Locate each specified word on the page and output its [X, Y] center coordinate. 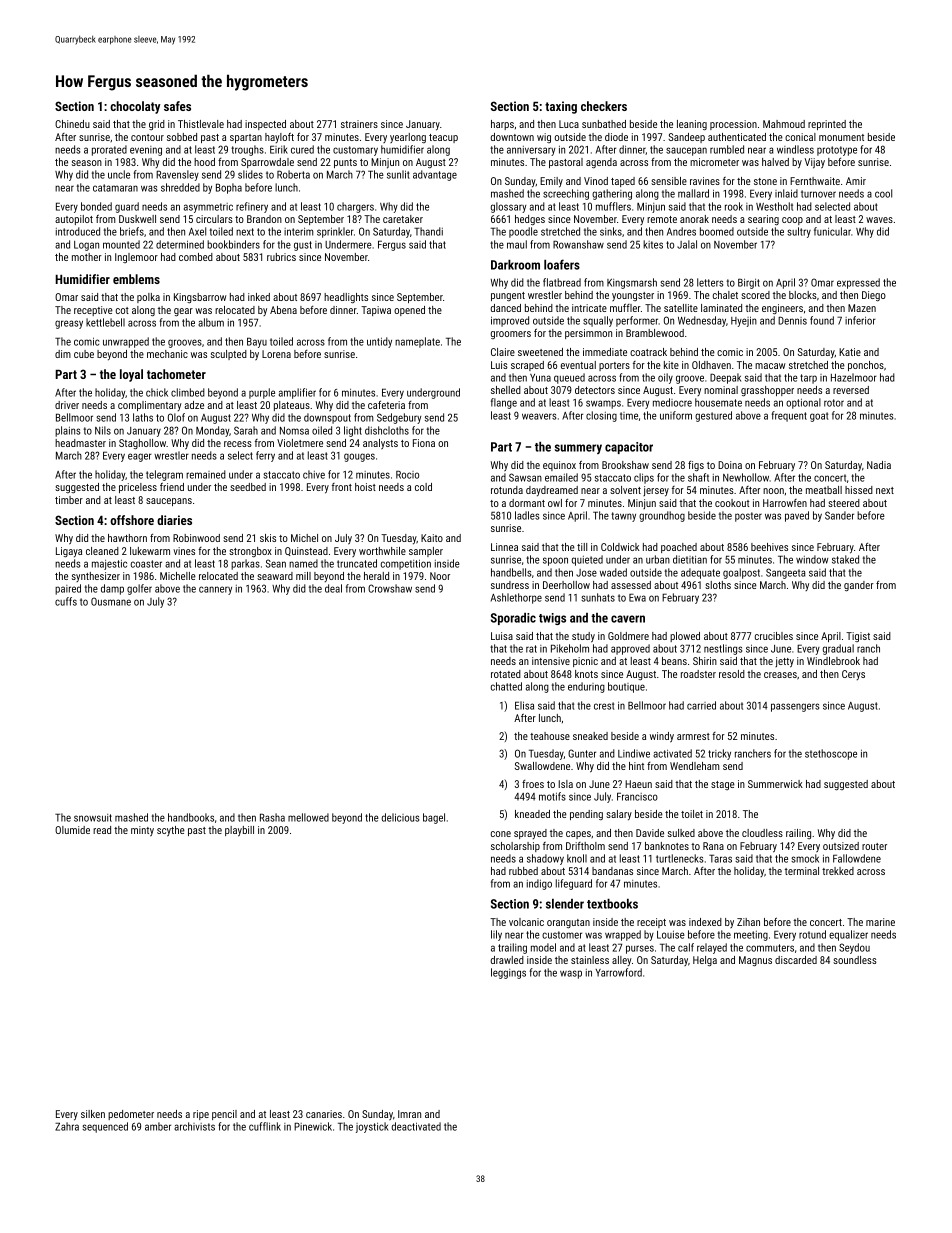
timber [69, 500]
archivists [194, 1126]
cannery [215, 590]
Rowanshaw [578, 244]
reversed [851, 390]
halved [775, 162]
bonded [96, 206]
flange [504, 403]
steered [844, 503]
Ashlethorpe [516, 598]
